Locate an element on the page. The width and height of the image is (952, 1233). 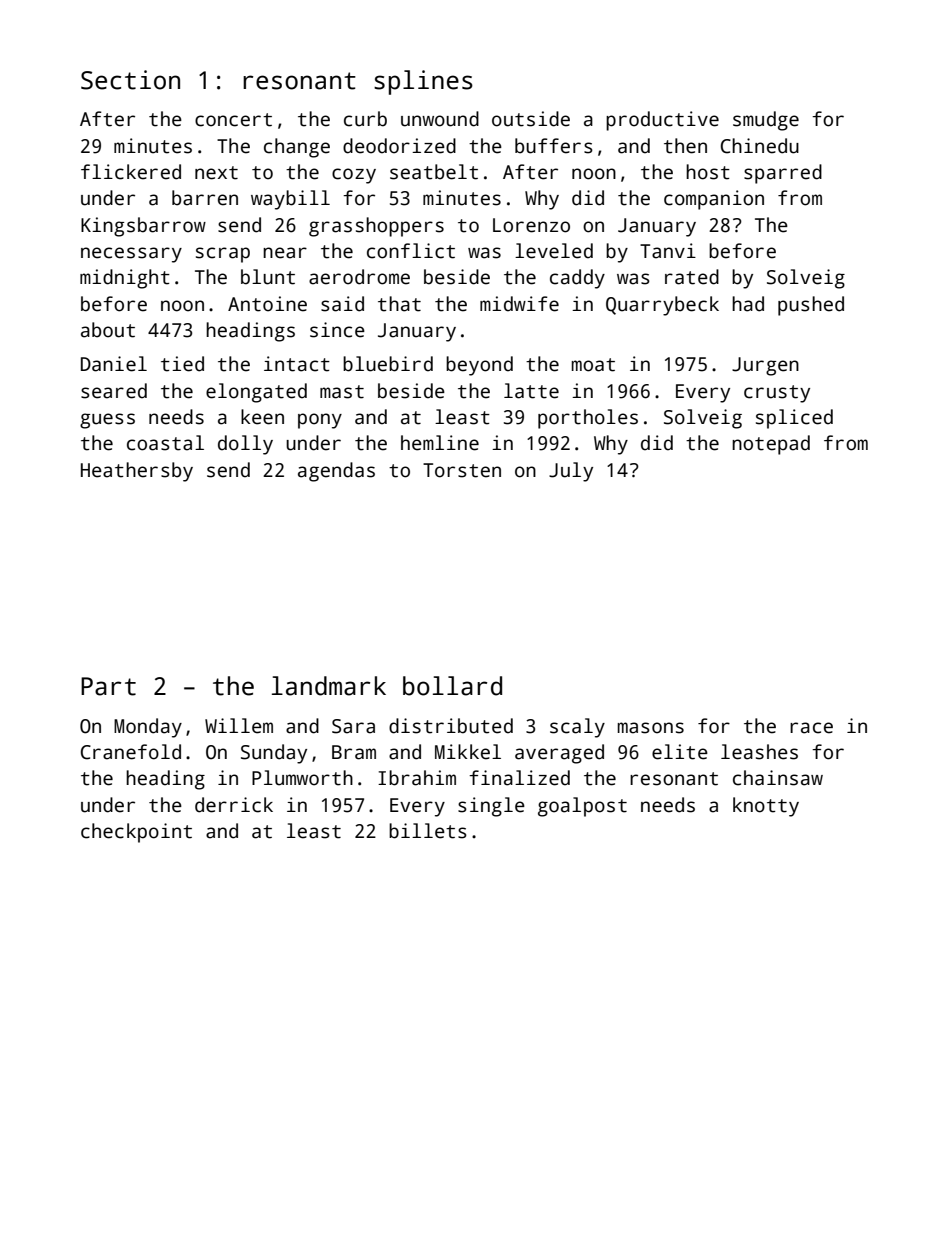
since is located at coordinates (337, 330).
